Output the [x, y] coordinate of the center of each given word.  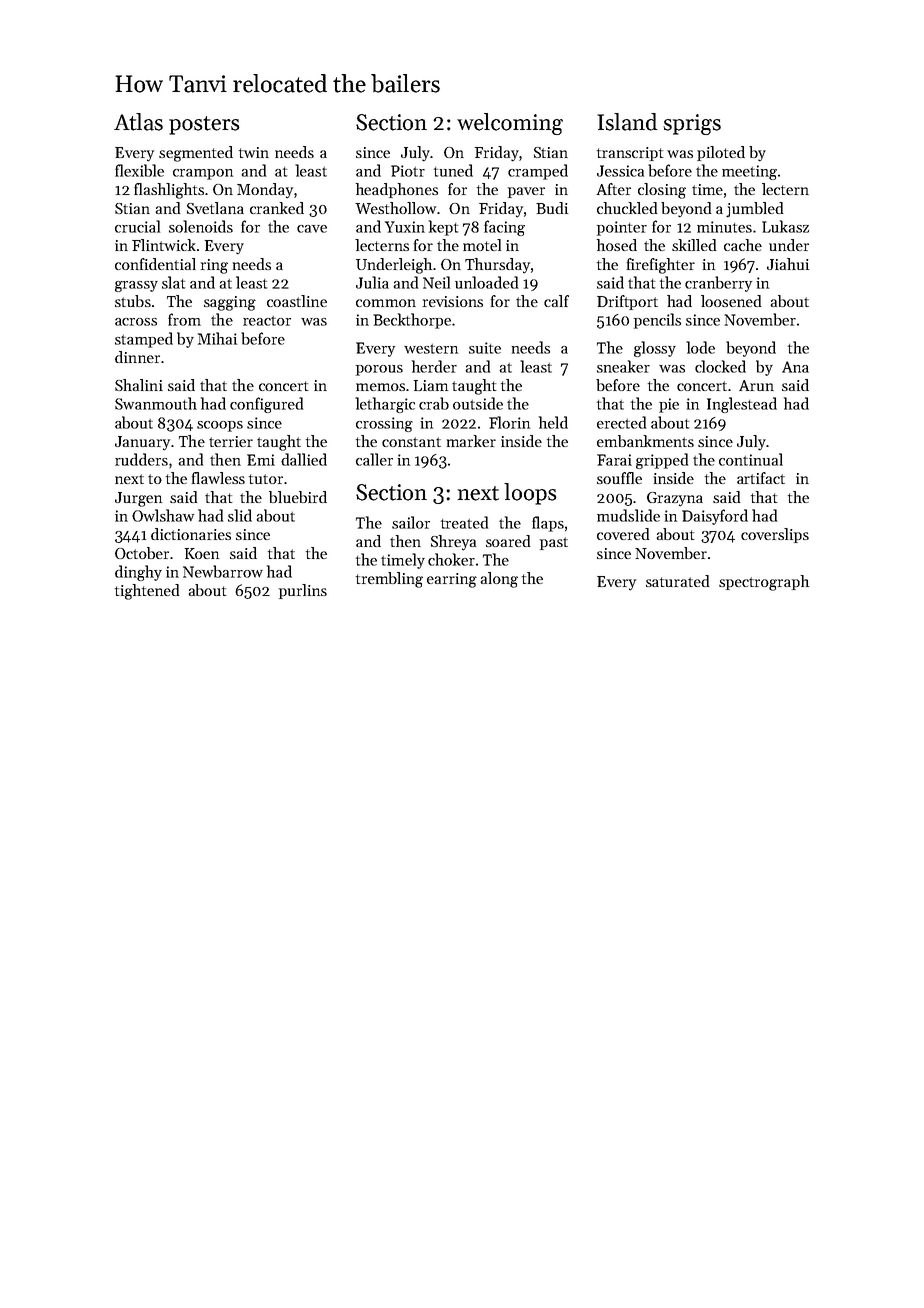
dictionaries [191, 534]
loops [530, 494]
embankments [645, 441]
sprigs [692, 124]
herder [434, 366]
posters [204, 125]
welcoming [510, 124]
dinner [137, 357]
